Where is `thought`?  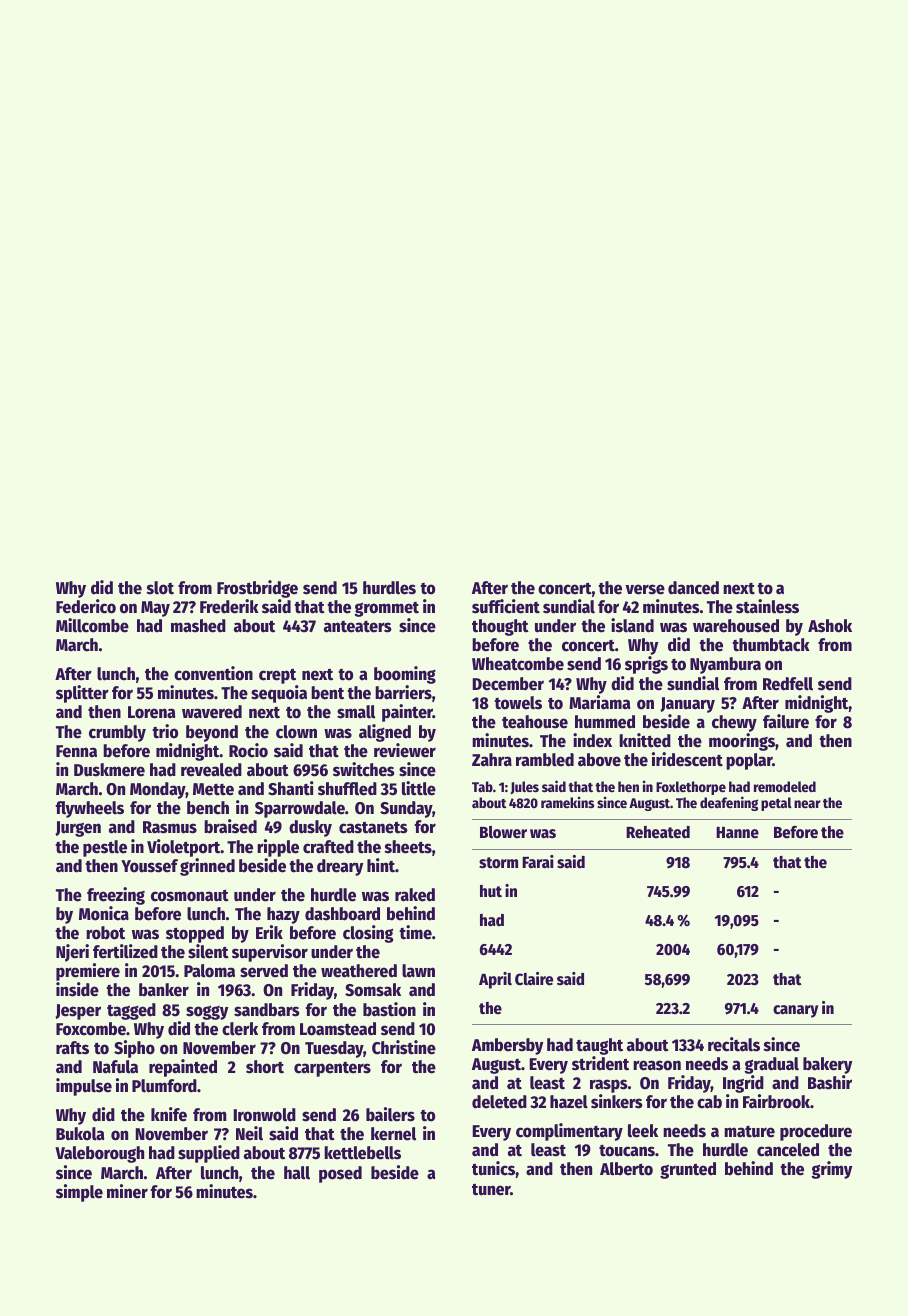
thought is located at coordinates (500, 627).
